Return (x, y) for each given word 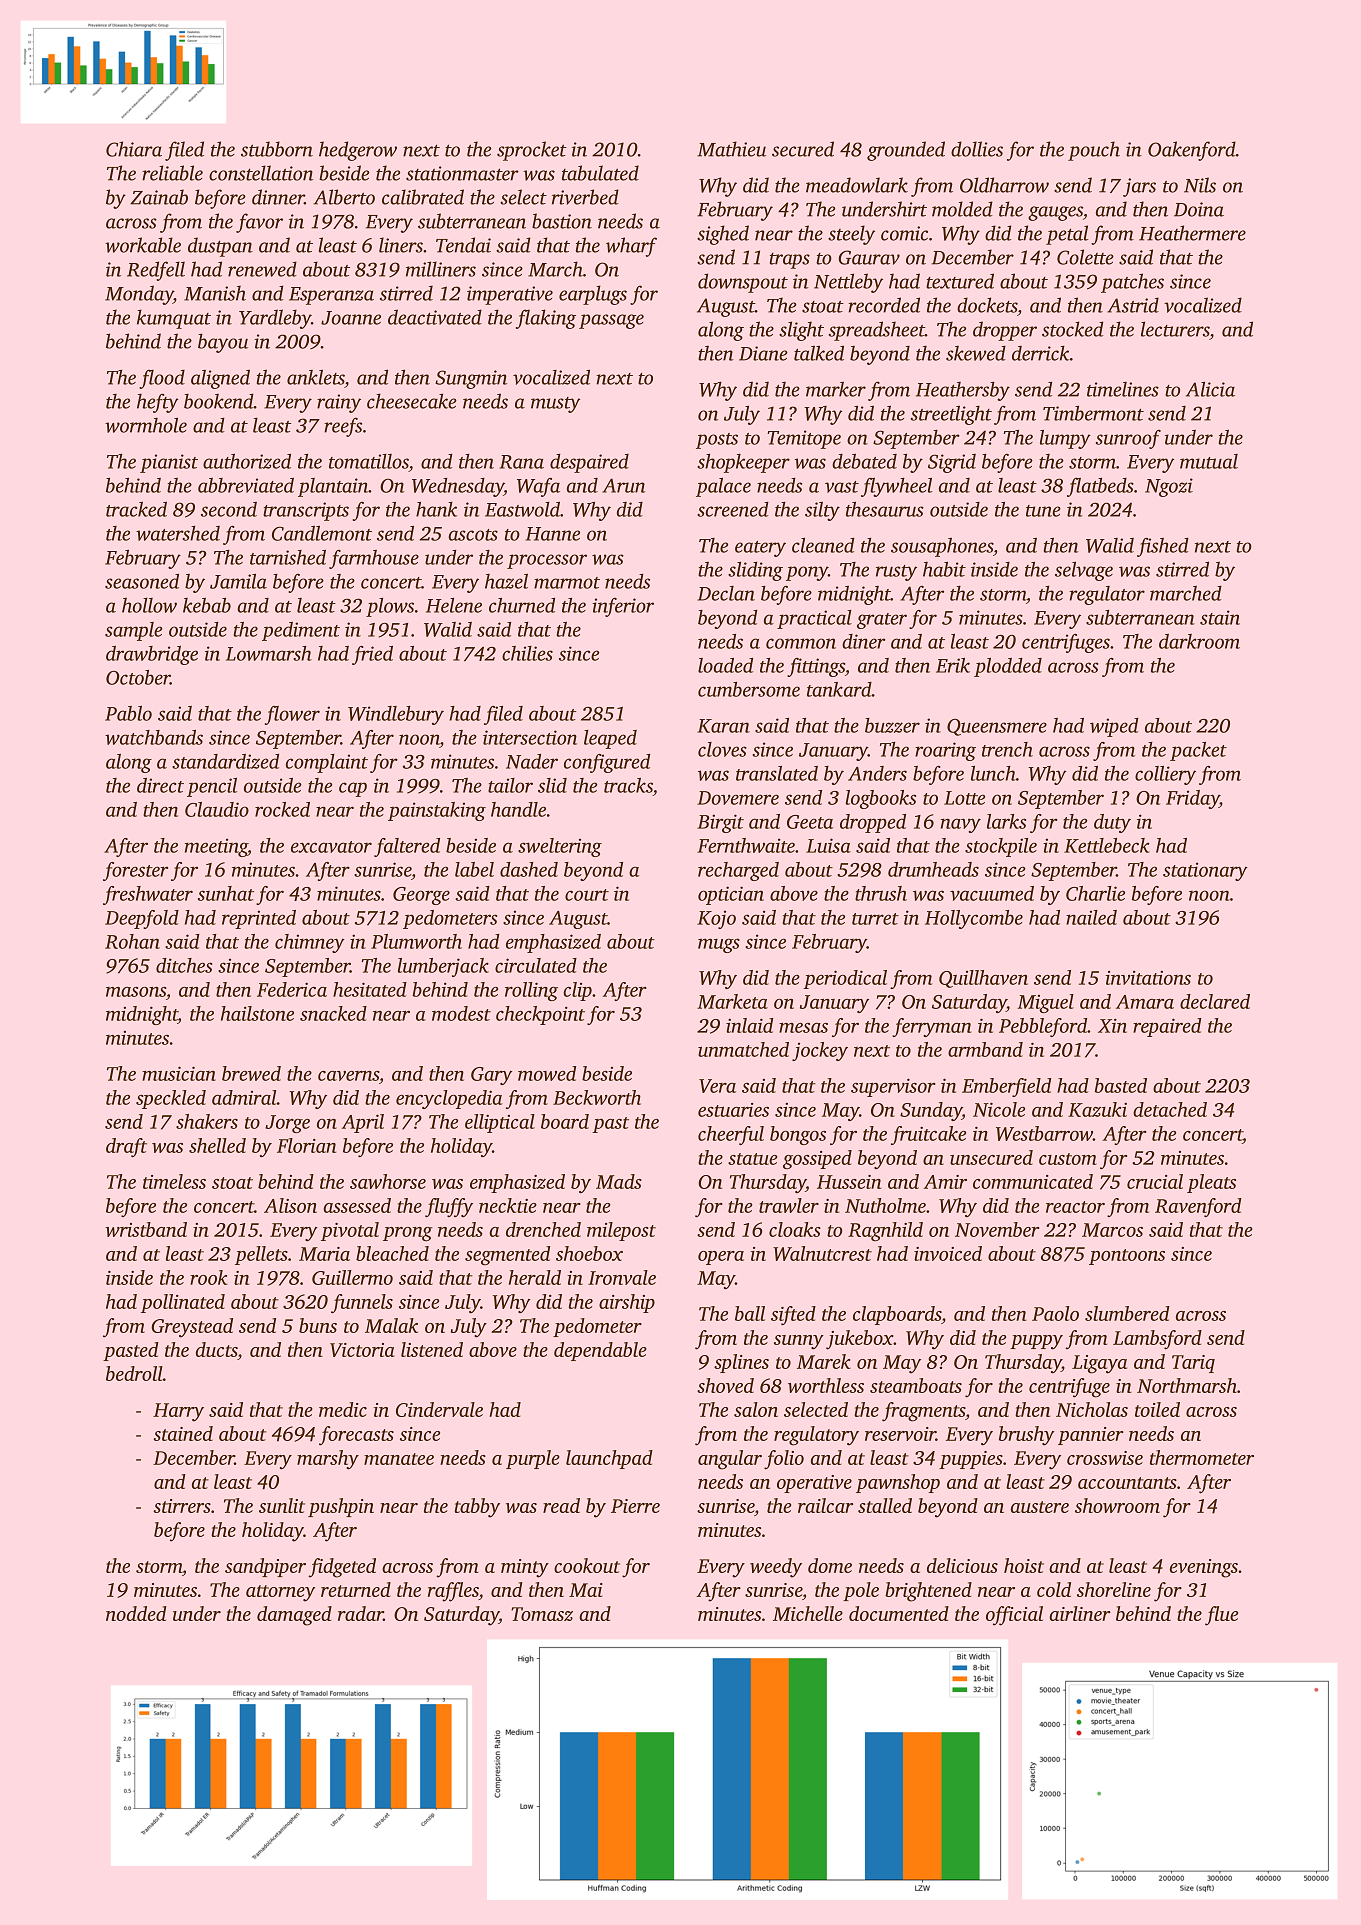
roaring (945, 751)
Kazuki (1097, 1109)
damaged (294, 1616)
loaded (725, 665)
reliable (172, 173)
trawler (789, 1205)
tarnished (288, 557)
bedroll (134, 1373)
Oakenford (1192, 151)
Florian (306, 1145)
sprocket (532, 151)
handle (518, 809)
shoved (725, 1385)
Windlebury (396, 715)
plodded (1008, 667)
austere (1040, 1507)
